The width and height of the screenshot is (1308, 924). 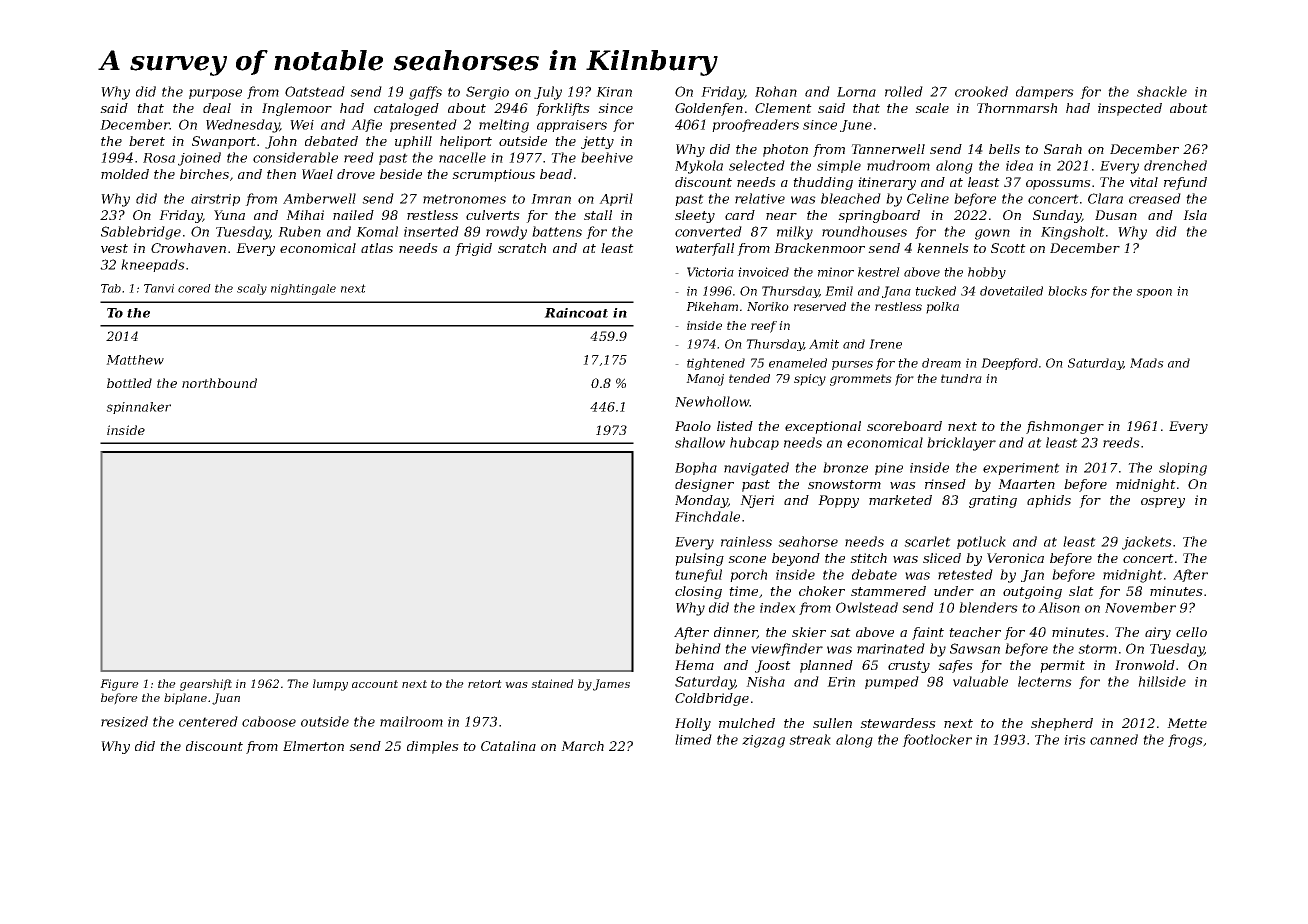 I want to click on spinnaker, so click(x=138, y=408).
